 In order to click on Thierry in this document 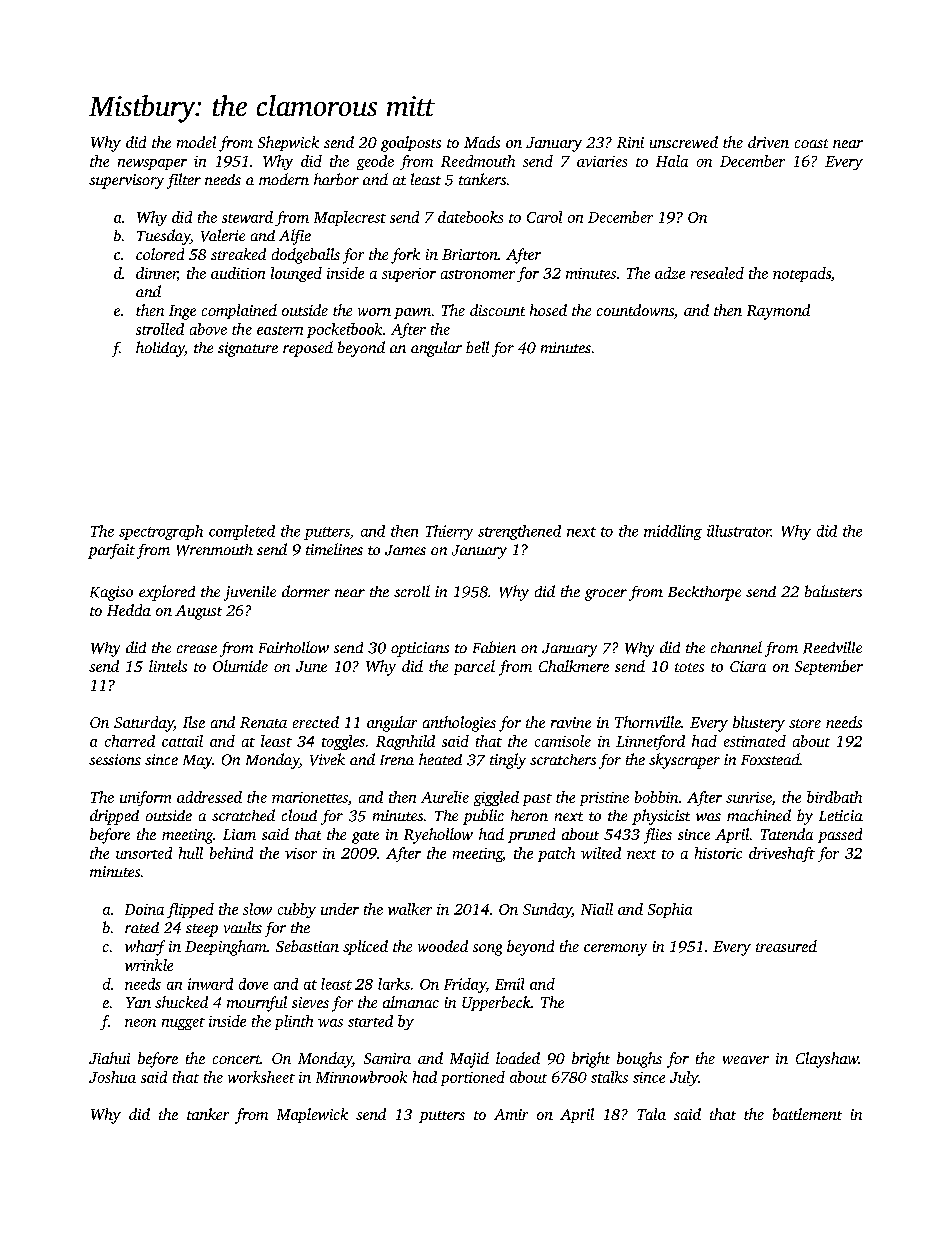, I will do `click(449, 532)`.
